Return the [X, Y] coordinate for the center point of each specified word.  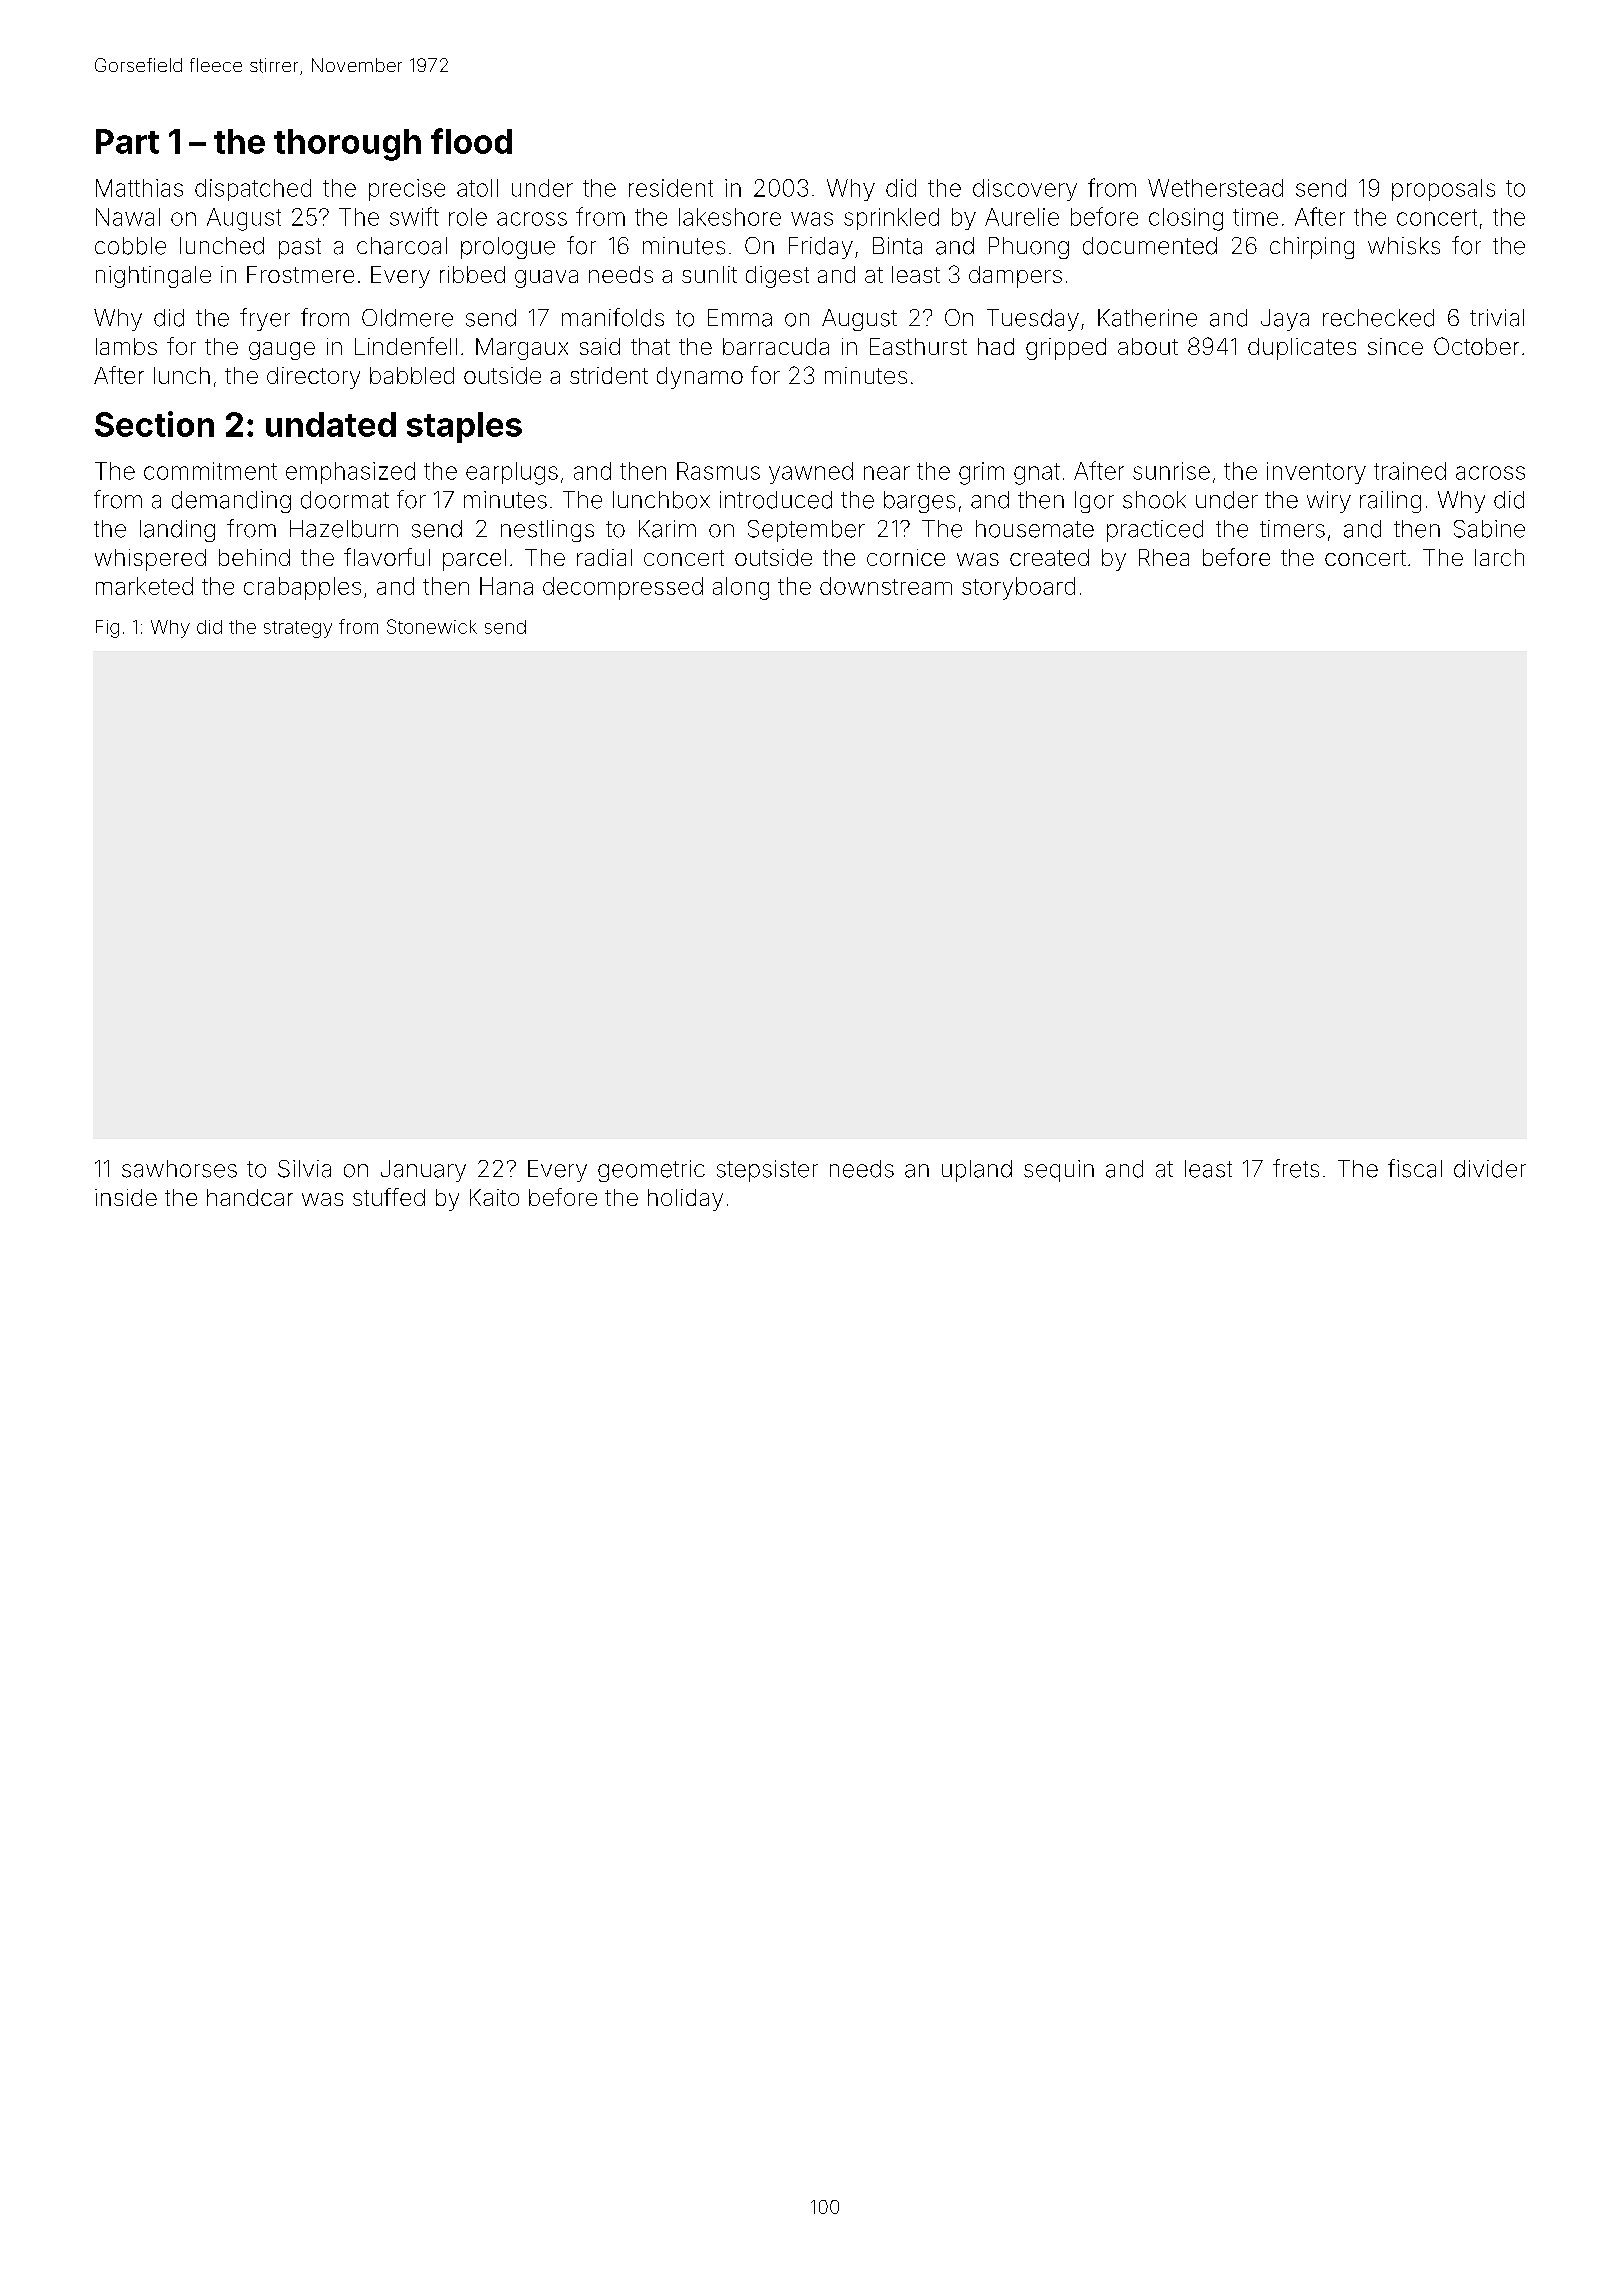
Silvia [304, 1169]
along [741, 588]
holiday [685, 1200]
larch [1499, 557]
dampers [1015, 277]
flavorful [387, 557]
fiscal [1415, 1168]
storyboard [1018, 588]
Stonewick [432, 626]
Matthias [139, 188]
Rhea [1164, 557]
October [1476, 346]
